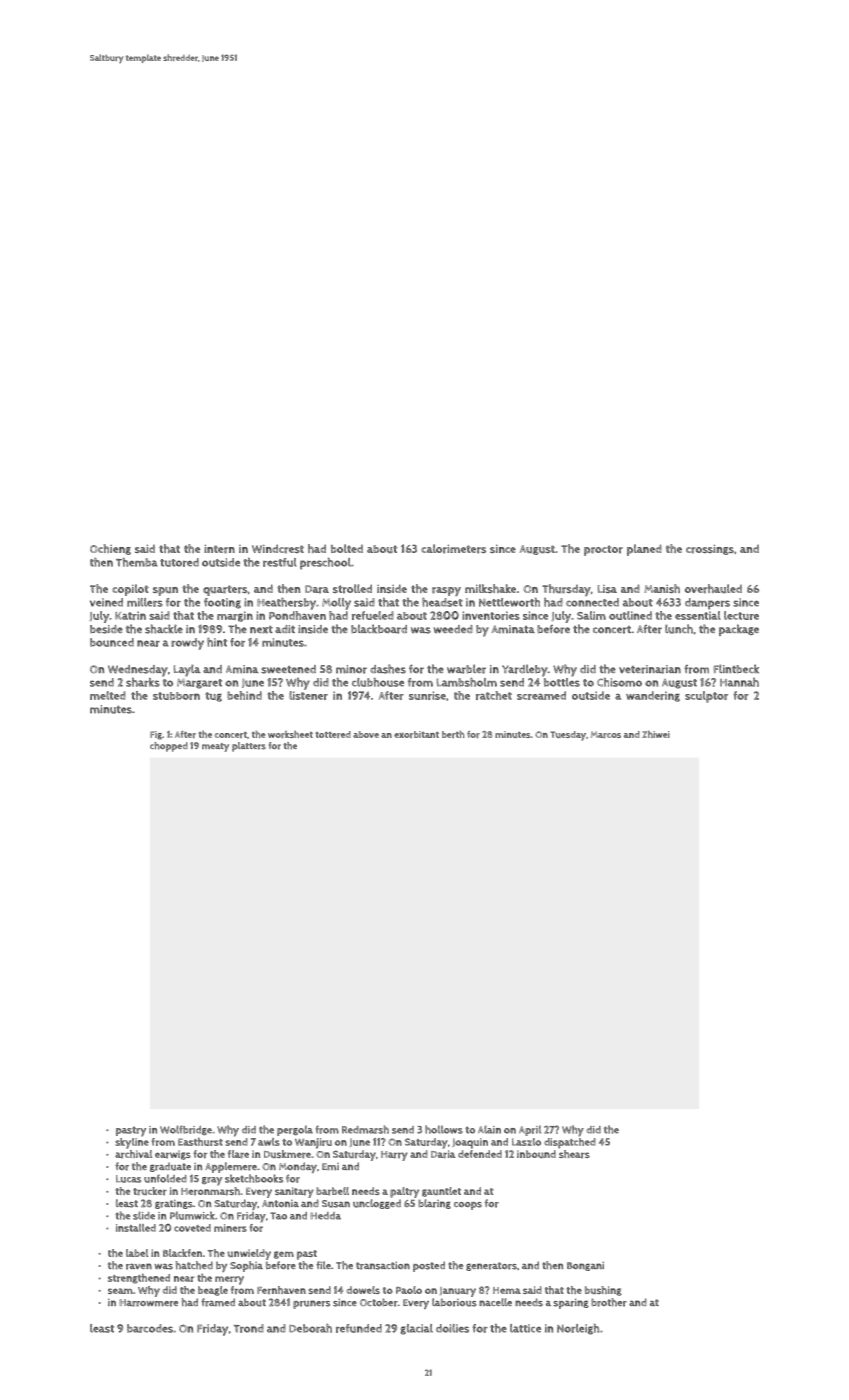 Image resolution: width=849 pixels, height=1400 pixels. Describe the element at coordinates (215, 747) in the screenshot. I see `meaty` at that location.
